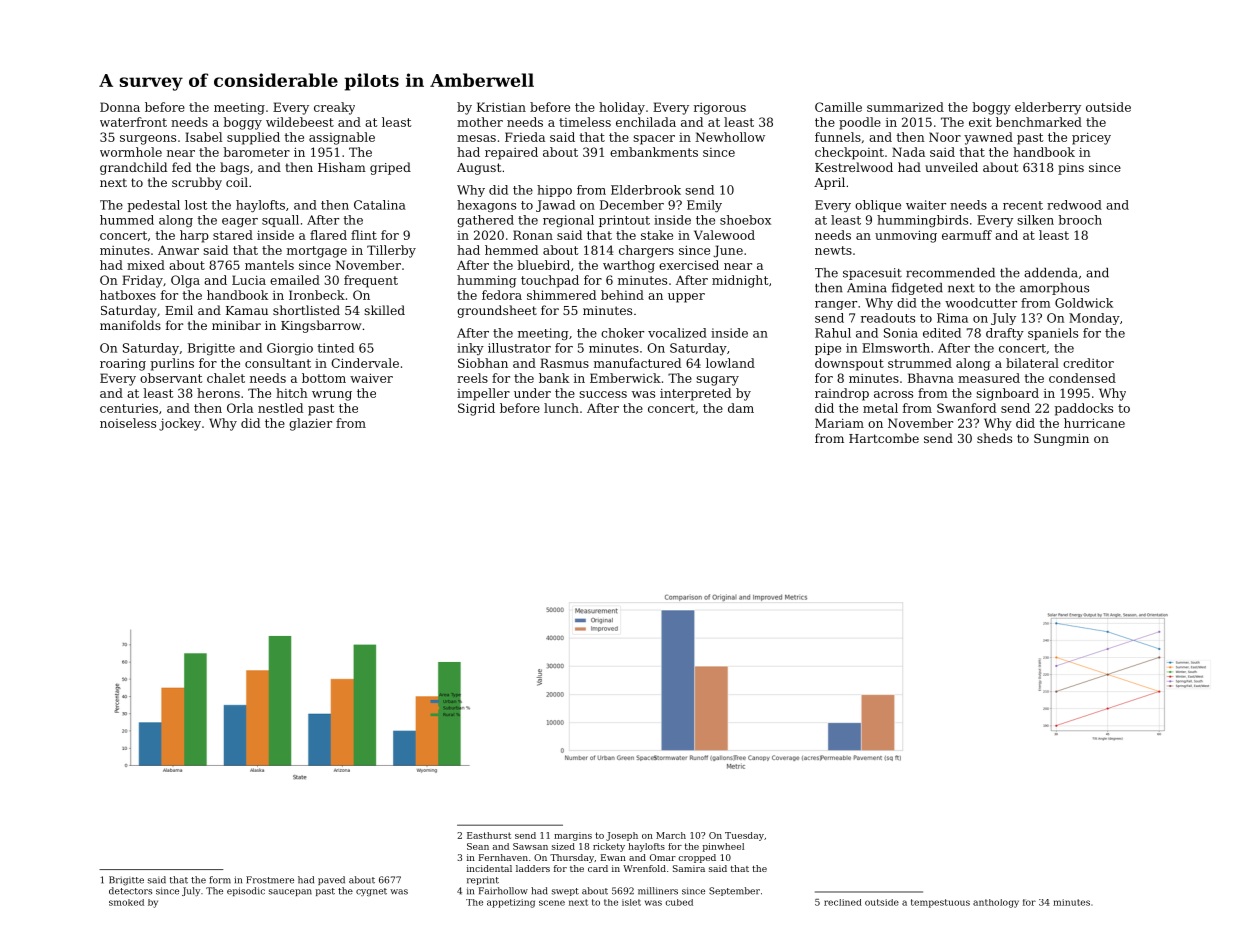 Image resolution: width=1233 pixels, height=952 pixels. What do you see at coordinates (331, 880) in the screenshot?
I see `paved` at bounding box center [331, 880].
